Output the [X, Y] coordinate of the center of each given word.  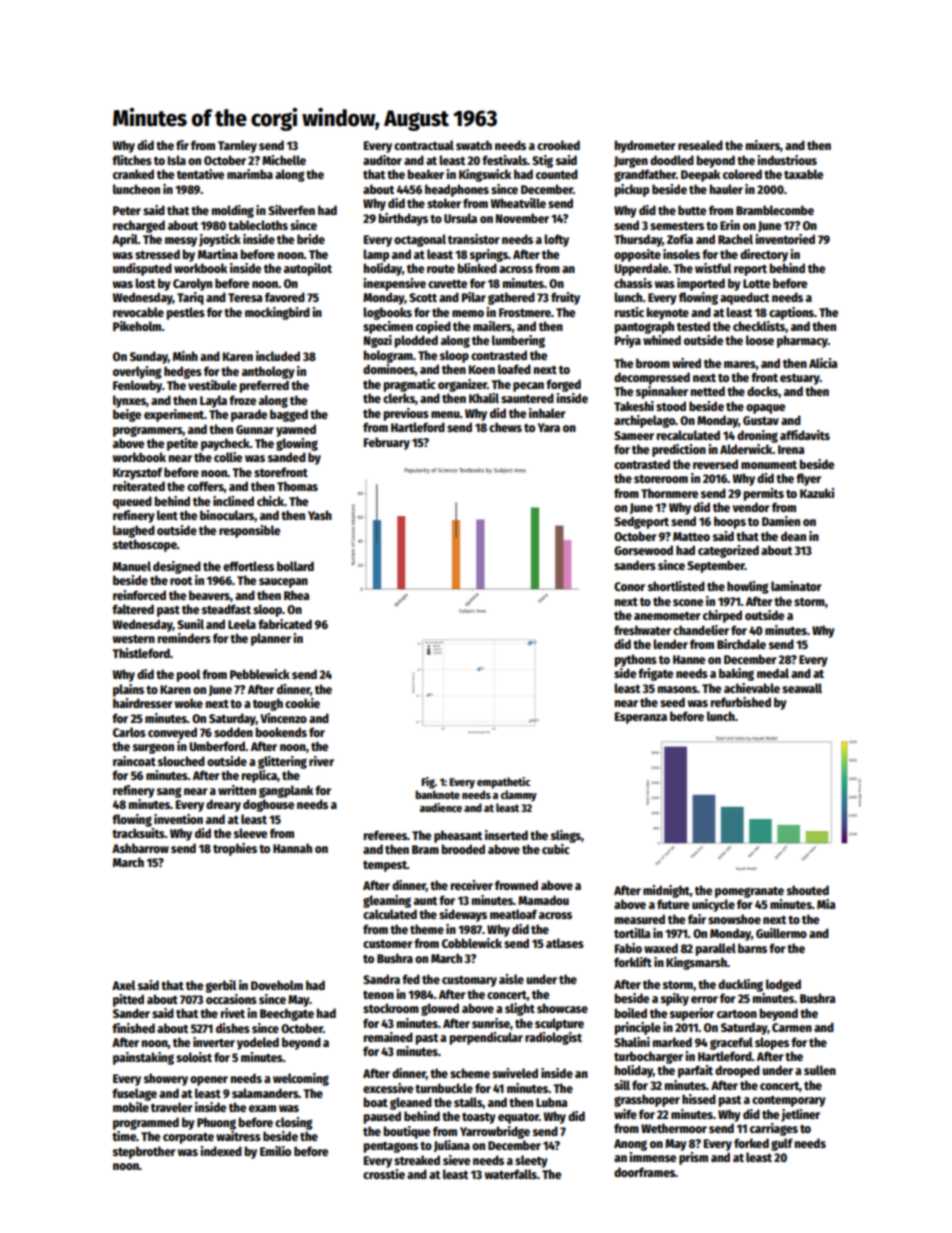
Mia [826, 904]
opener [209, 1081]
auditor [382, 160]
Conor [629, 586]
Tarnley [237, 146]
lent [167, 515]
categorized [728, 551]
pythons [636, 660]
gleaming [387, 901]
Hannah [292, 848]
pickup [632, 190]
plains [128, 690]
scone [688, 602]
